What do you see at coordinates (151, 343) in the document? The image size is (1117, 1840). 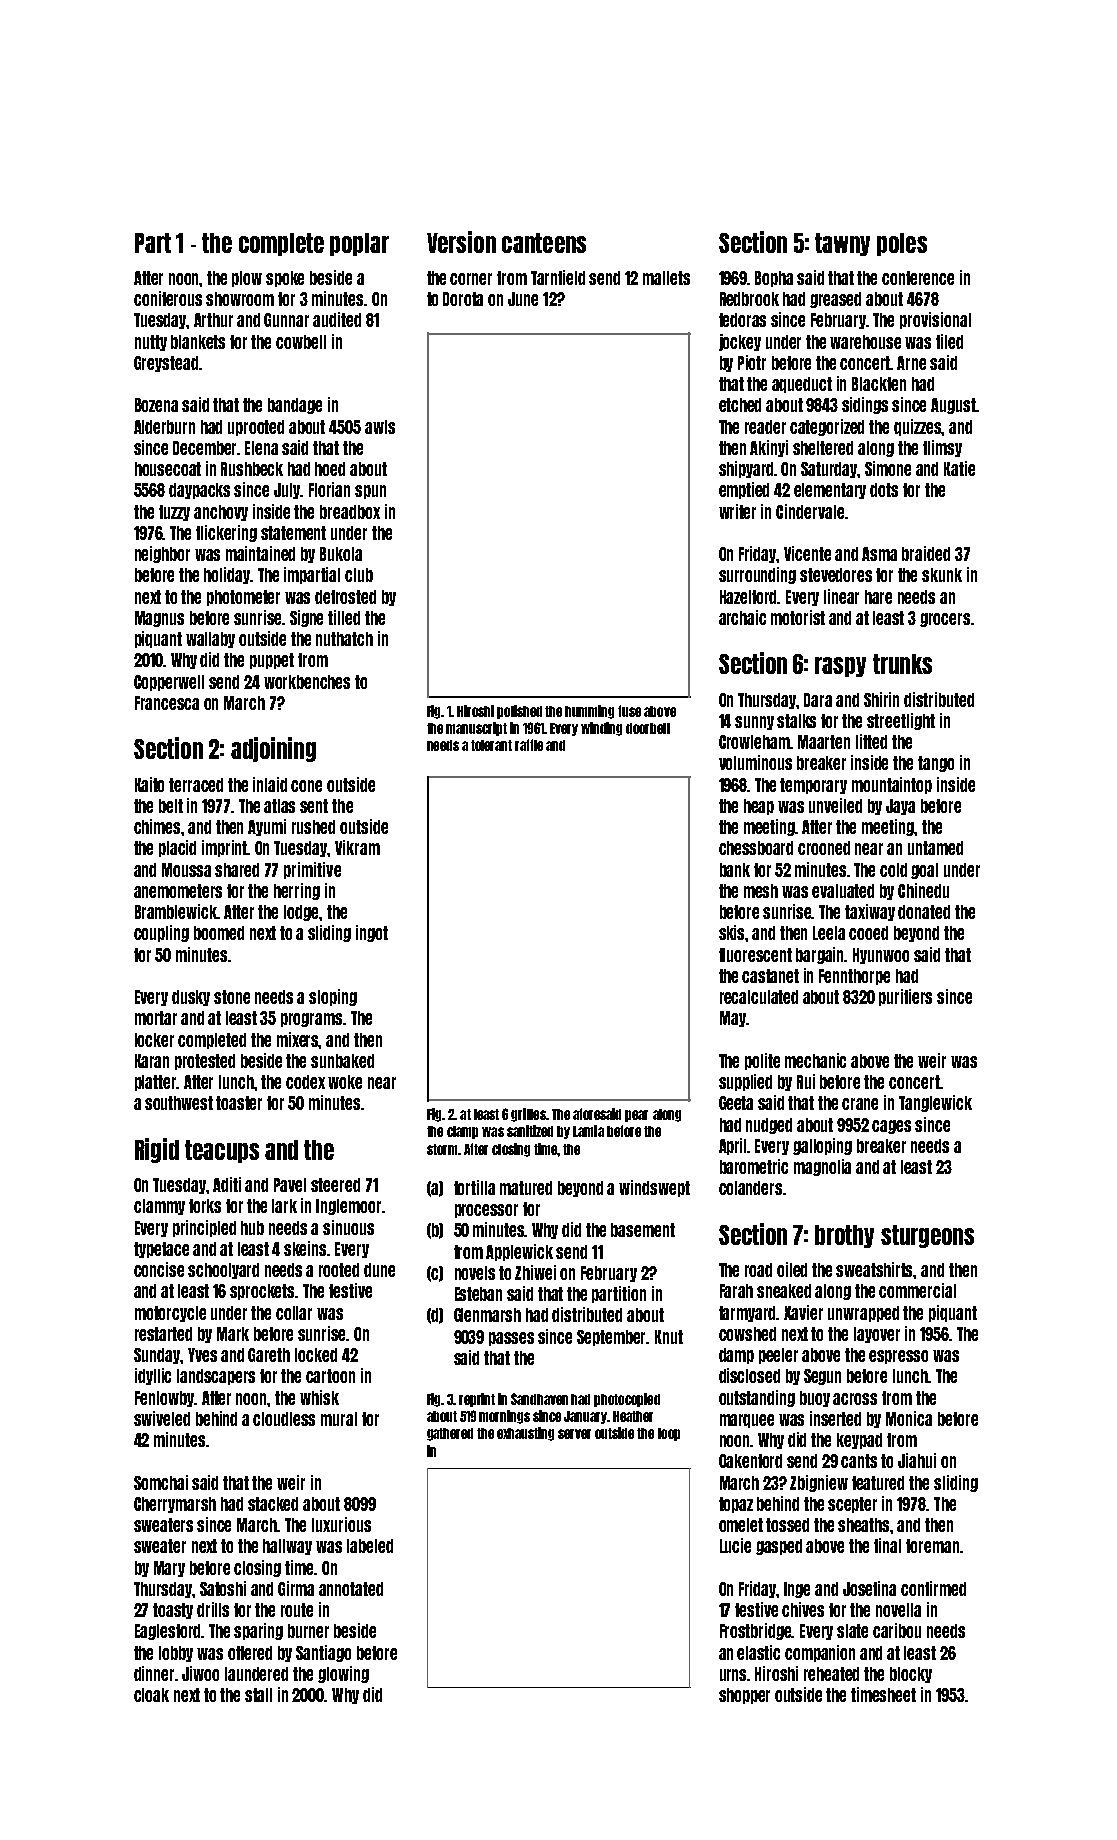 I see `nutty` at bounding box center [151, 343].
